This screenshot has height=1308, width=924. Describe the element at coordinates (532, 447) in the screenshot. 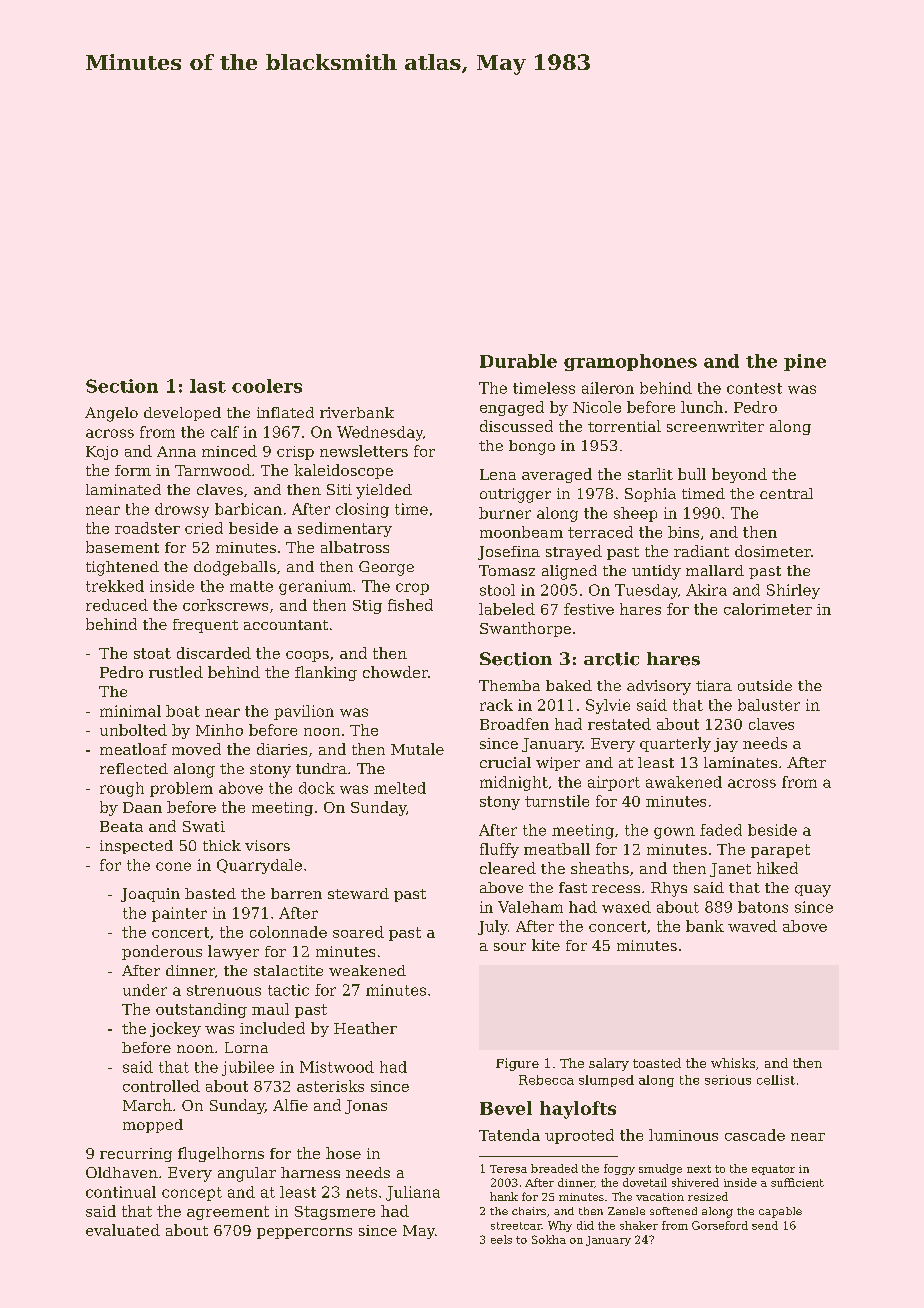

I see `bongo` at that location.
